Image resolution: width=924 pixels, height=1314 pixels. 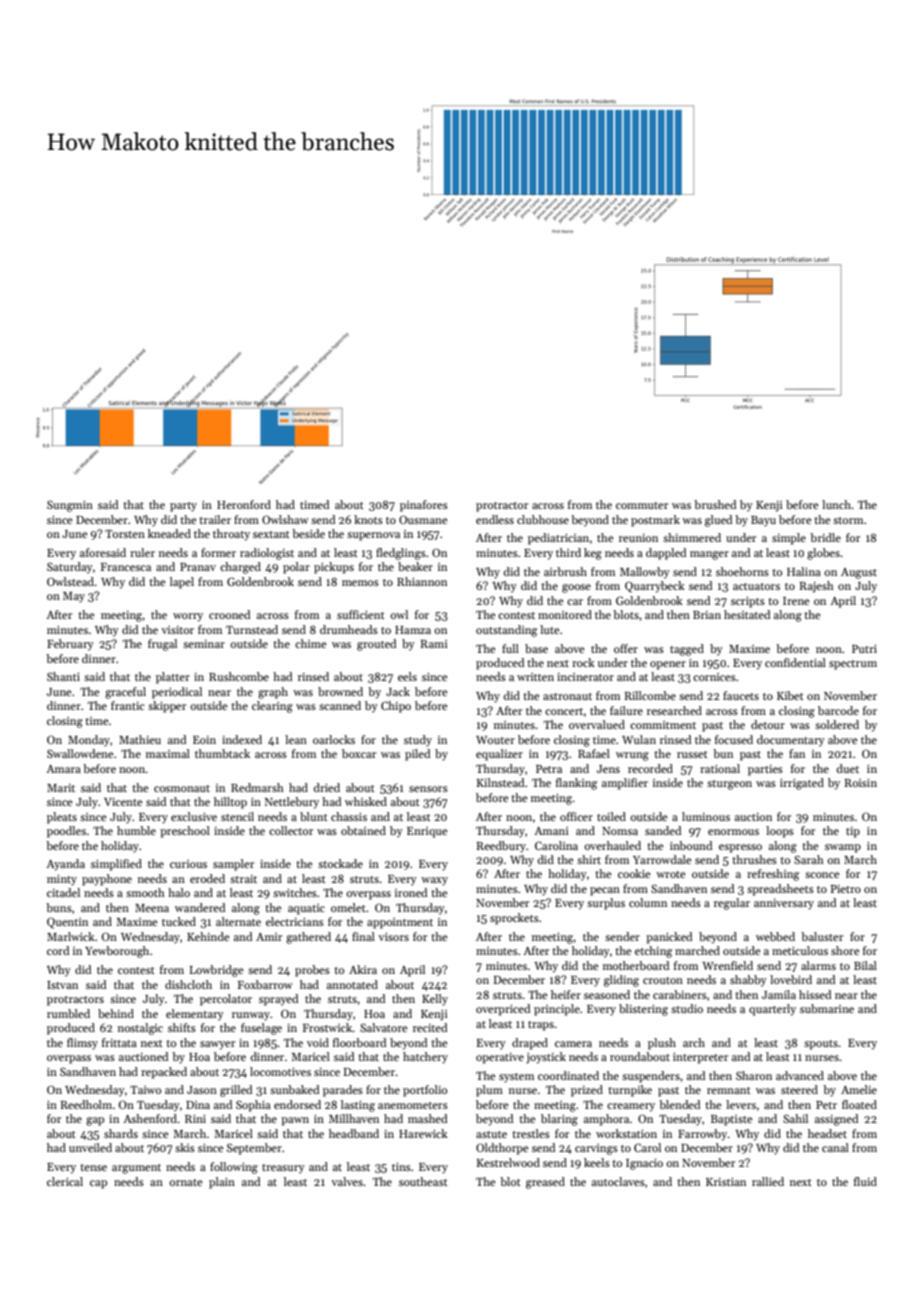 What do you see at coordinates (63, 676) in the screenshot?
I see `Shanti` at bounding box center [63, 676].
